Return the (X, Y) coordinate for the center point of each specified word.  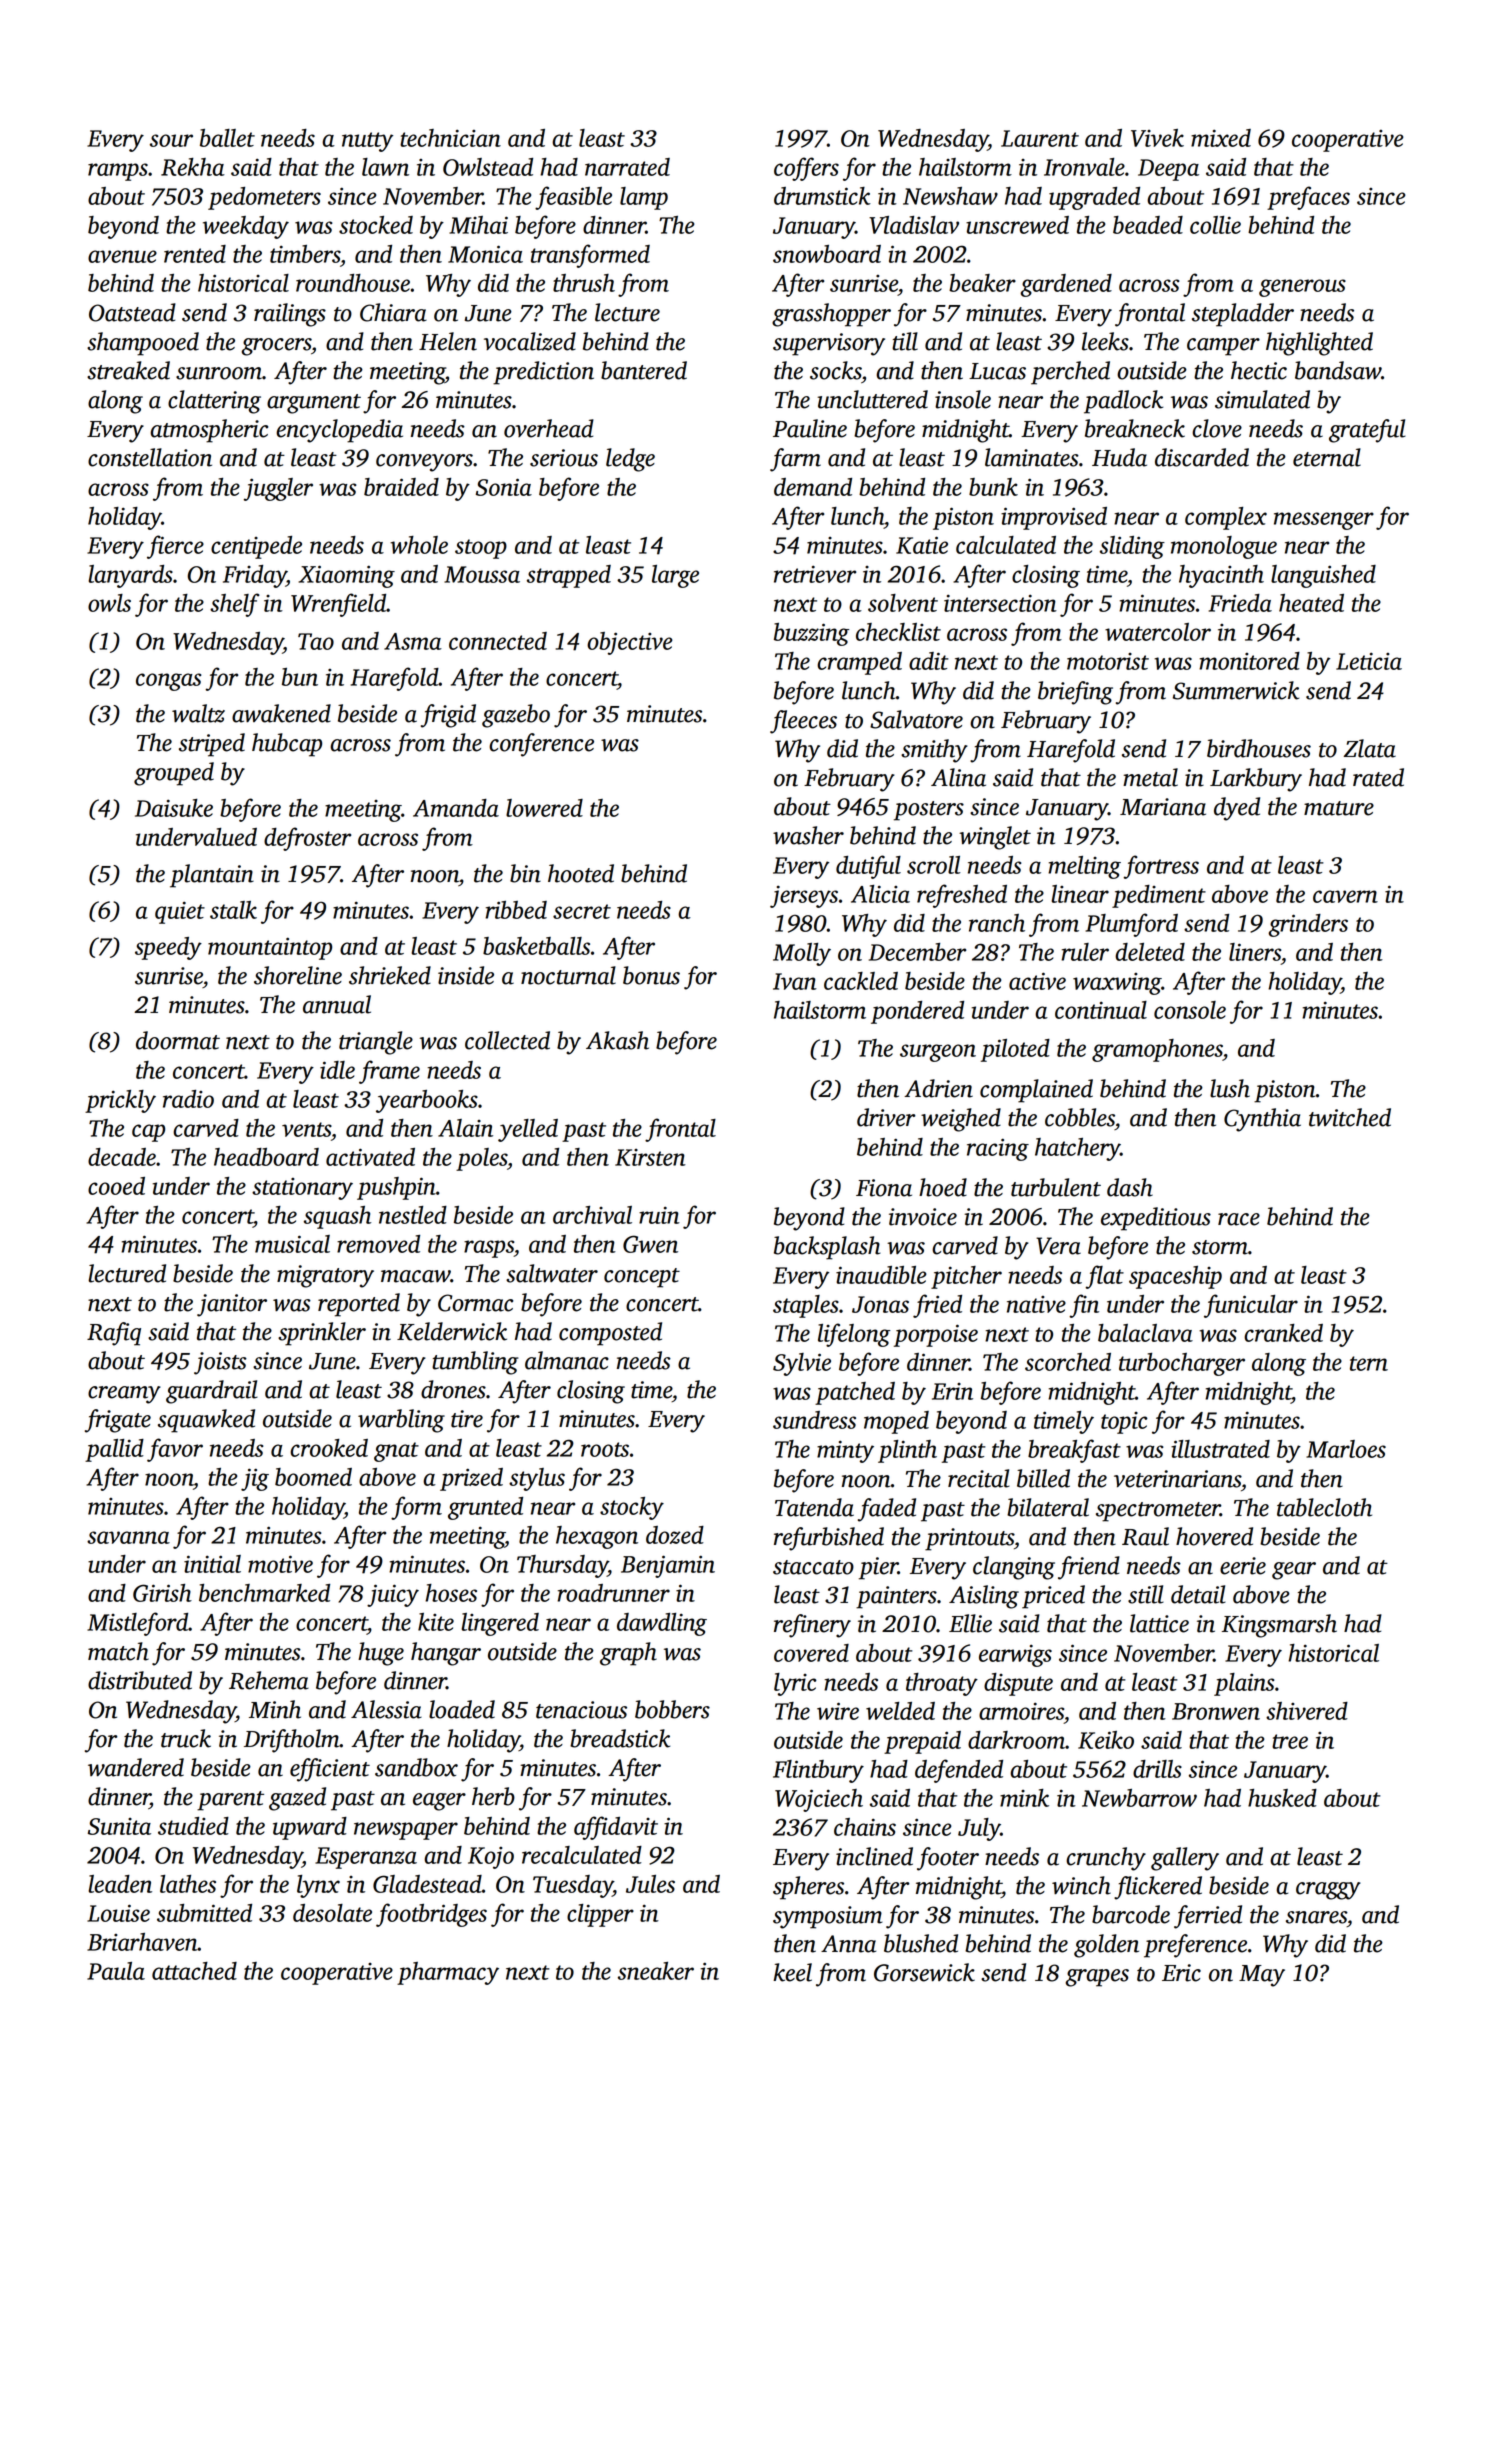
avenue (122, 256)
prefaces (1308, 198)
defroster (307, 839)
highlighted (1319, 344)
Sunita (119, 1826)
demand (813, 487)
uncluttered (872, 399)
